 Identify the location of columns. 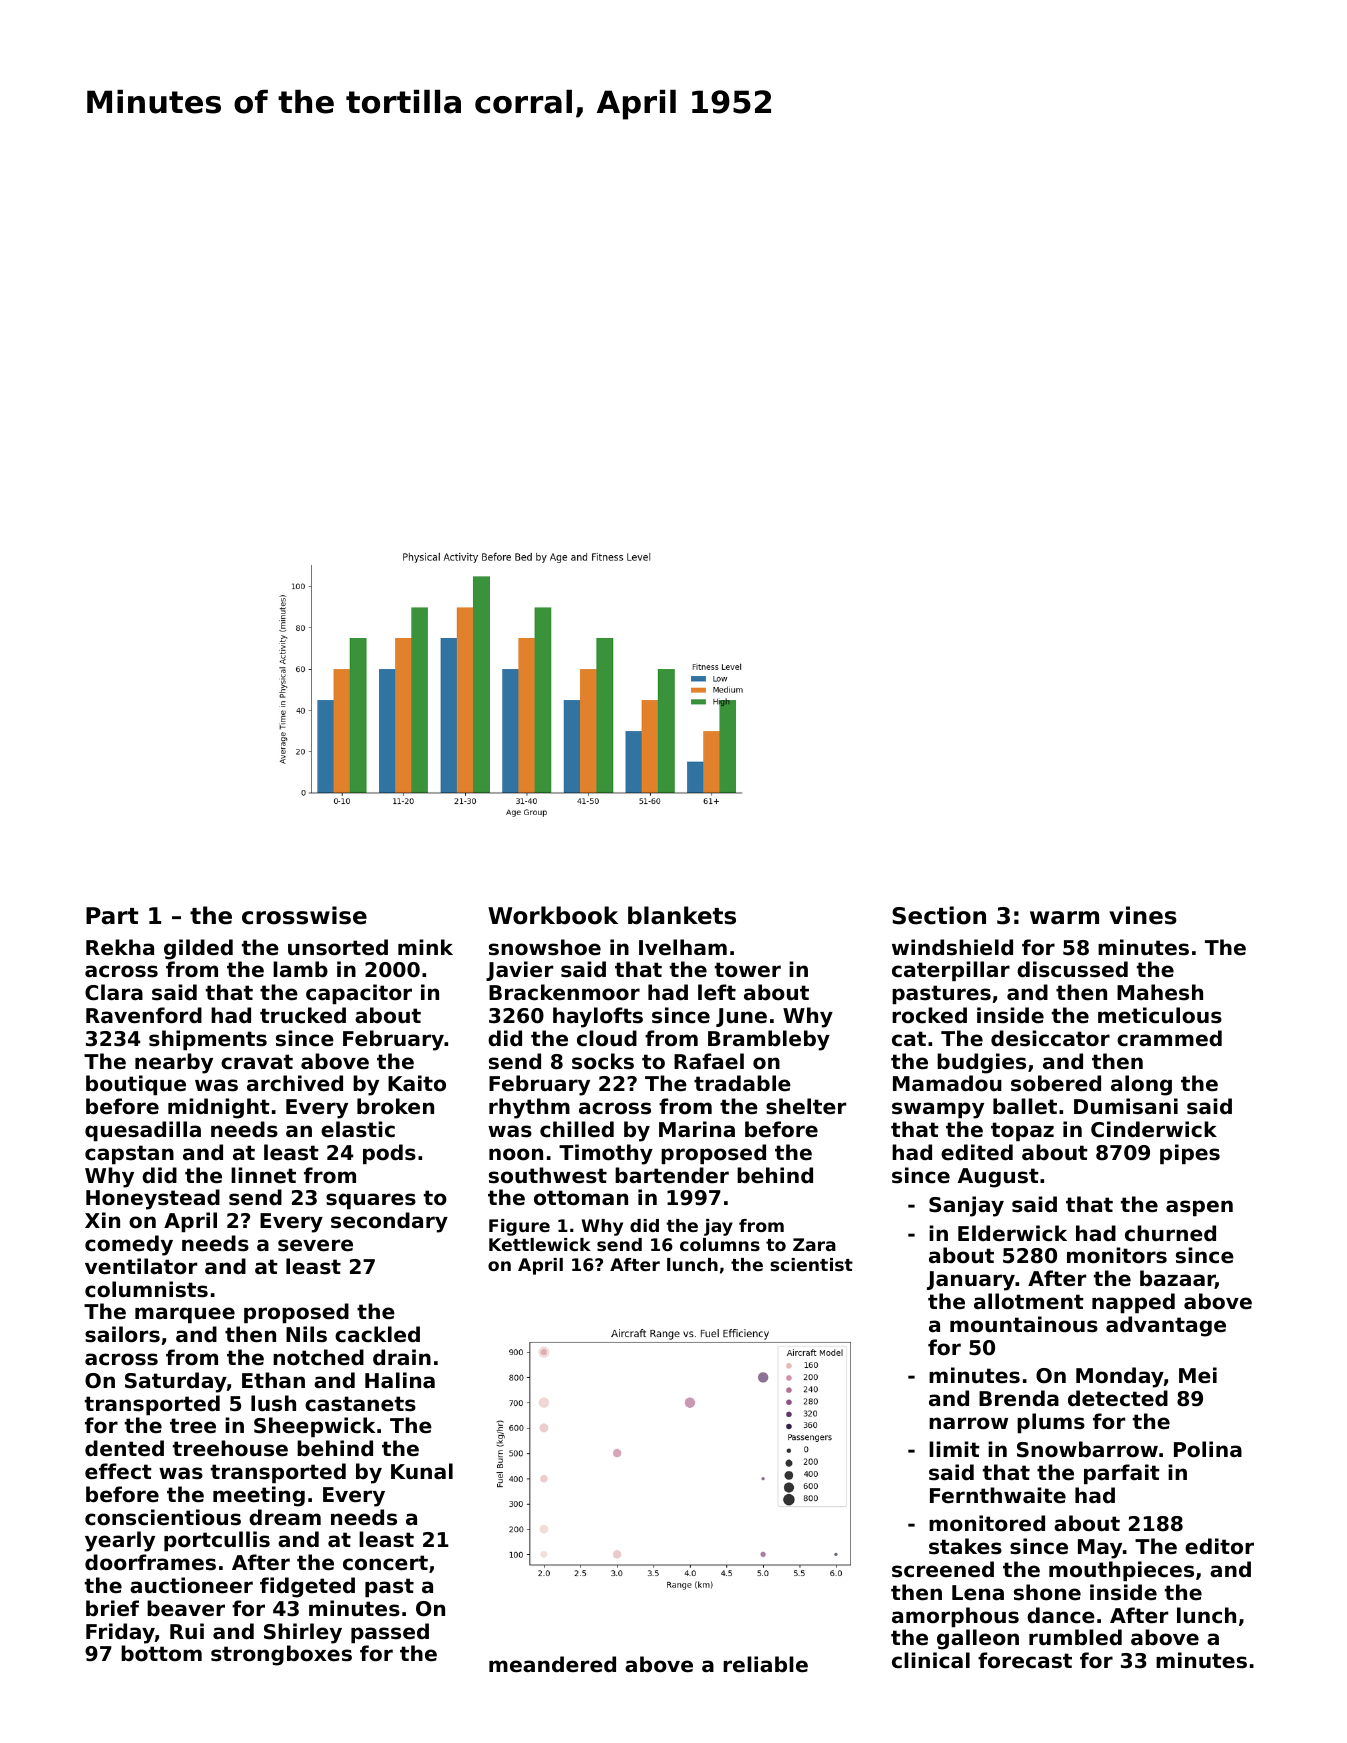
(720, 1244).
